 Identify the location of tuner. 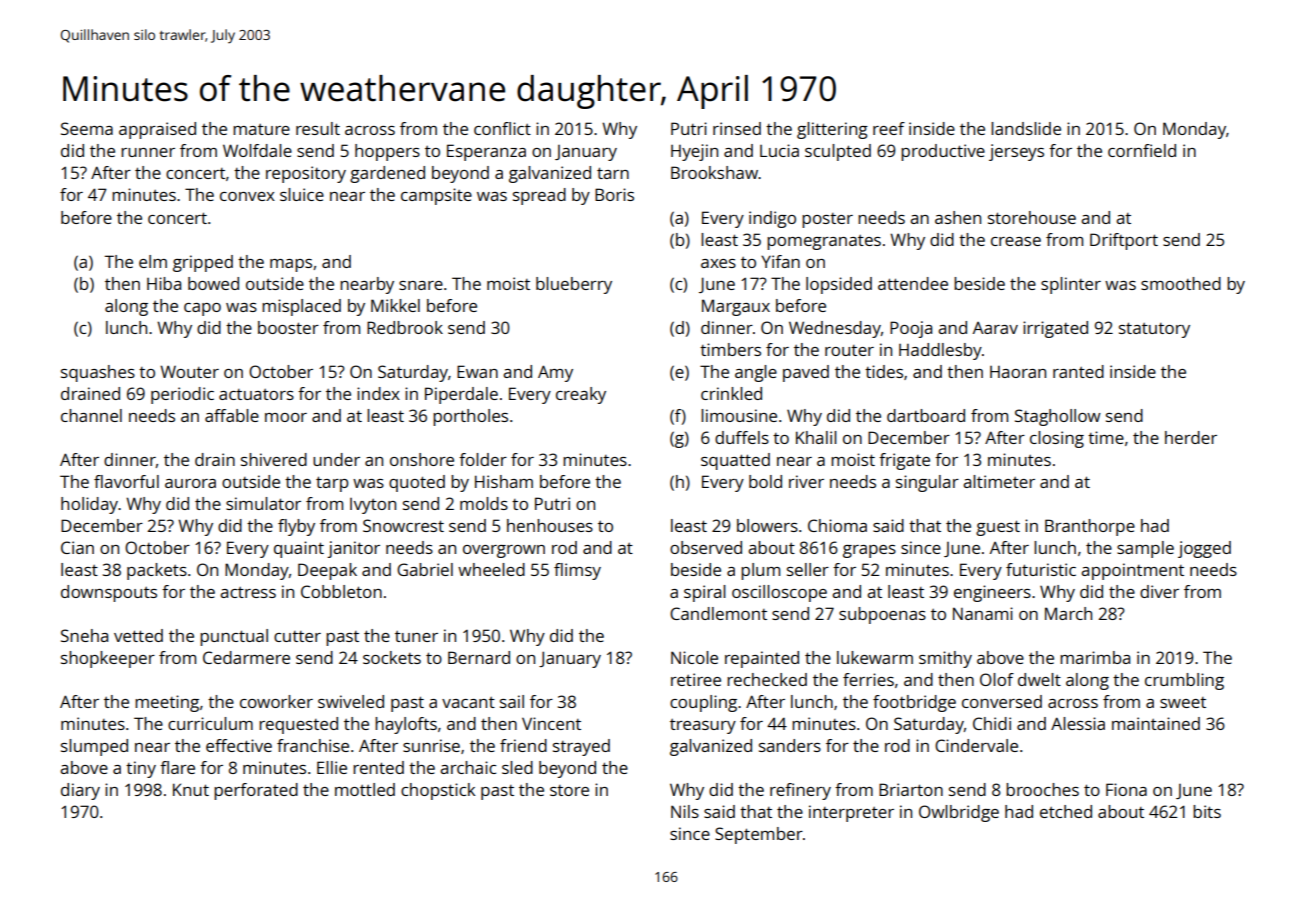
(416, 636).
